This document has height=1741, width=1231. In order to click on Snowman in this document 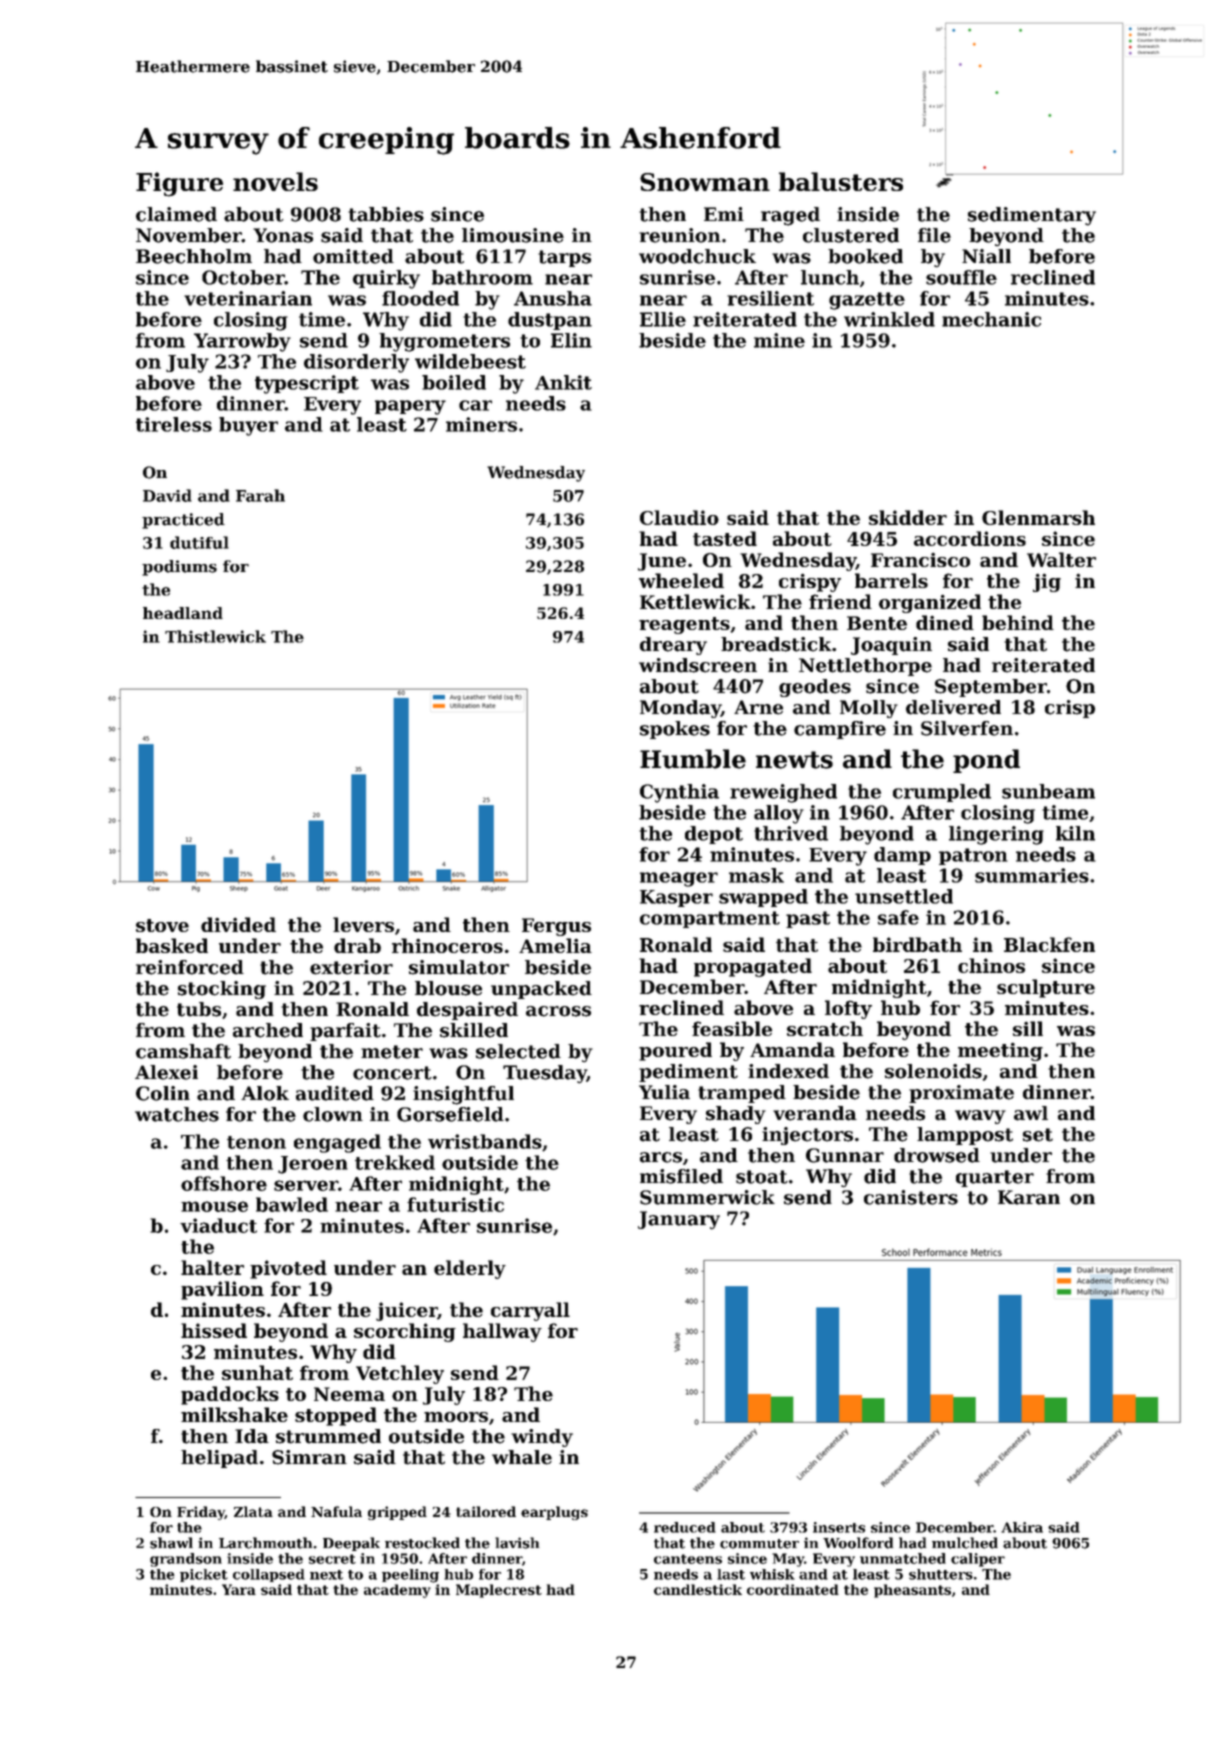, I will do `click(705, 182)`.
